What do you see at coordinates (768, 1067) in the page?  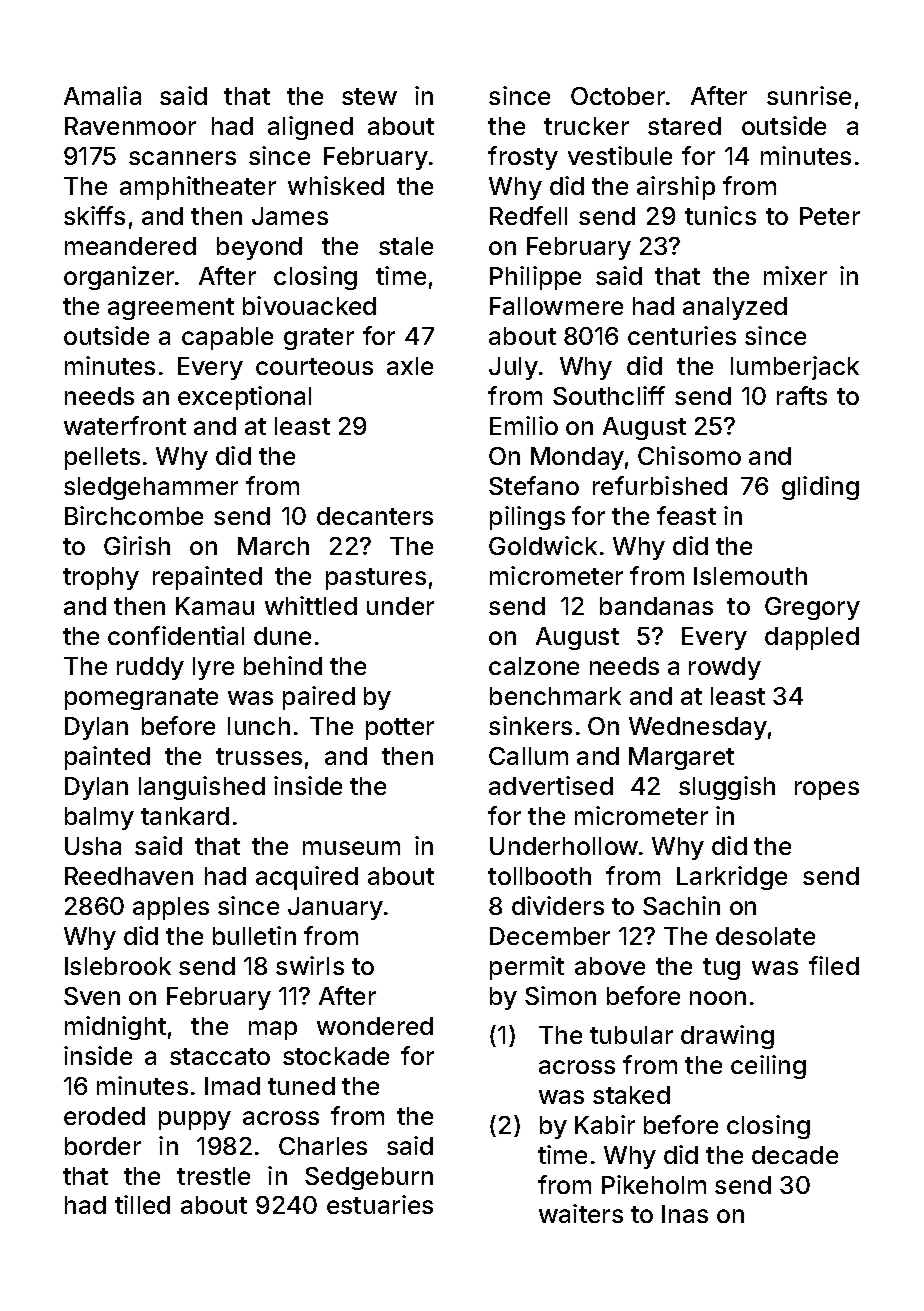 I see `ceiling` at bounding box center [768, 1067].
